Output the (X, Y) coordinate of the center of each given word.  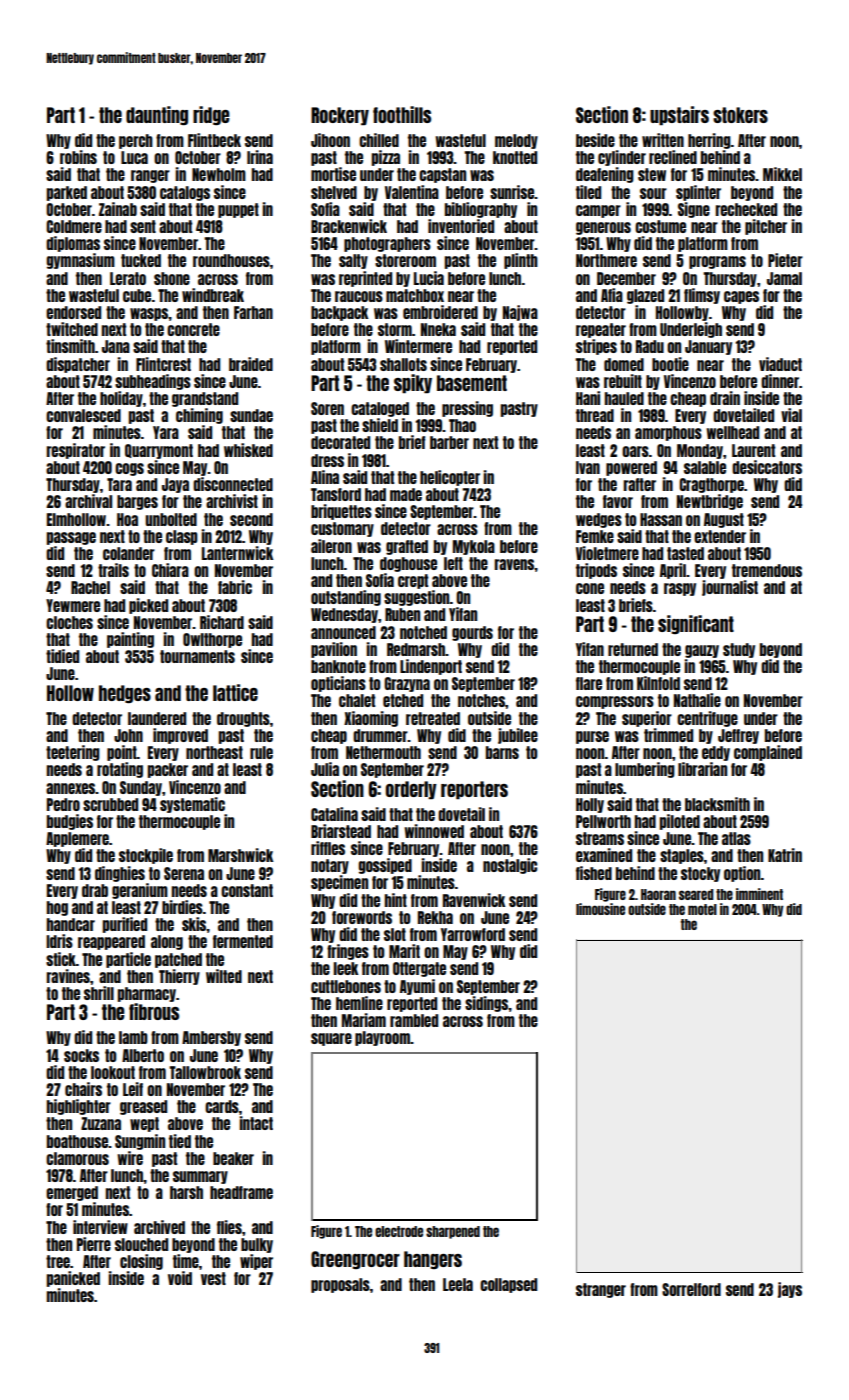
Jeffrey (738, 736)
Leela (458, 1284)
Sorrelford (691, 1289)
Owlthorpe (212, 640)
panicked (73, 1279)
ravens (514, 564)
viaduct (780, 364)
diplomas (73, 244)
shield (380, 425)
